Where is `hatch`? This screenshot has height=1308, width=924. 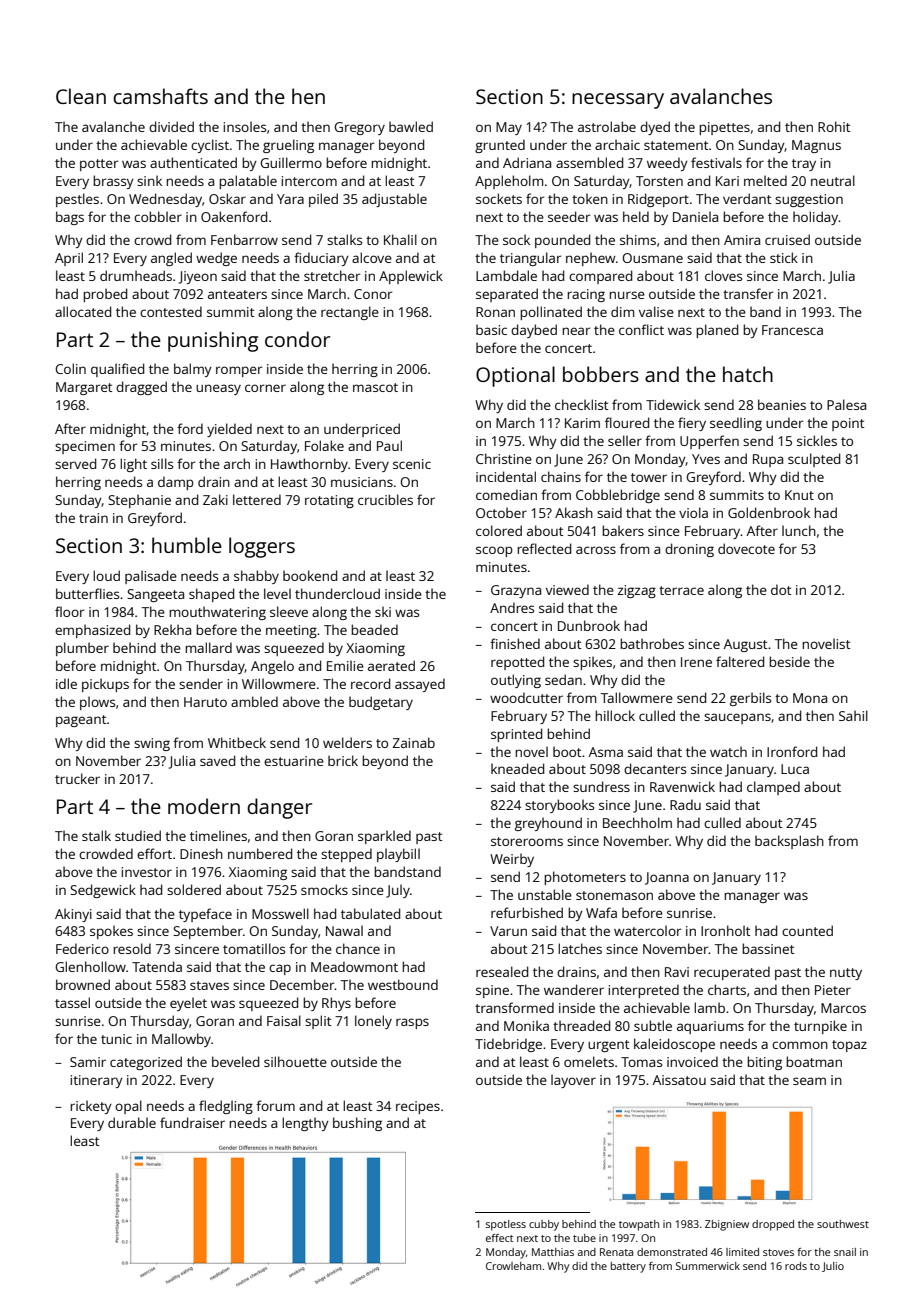
hatch is located at coordinates (748, 374).
